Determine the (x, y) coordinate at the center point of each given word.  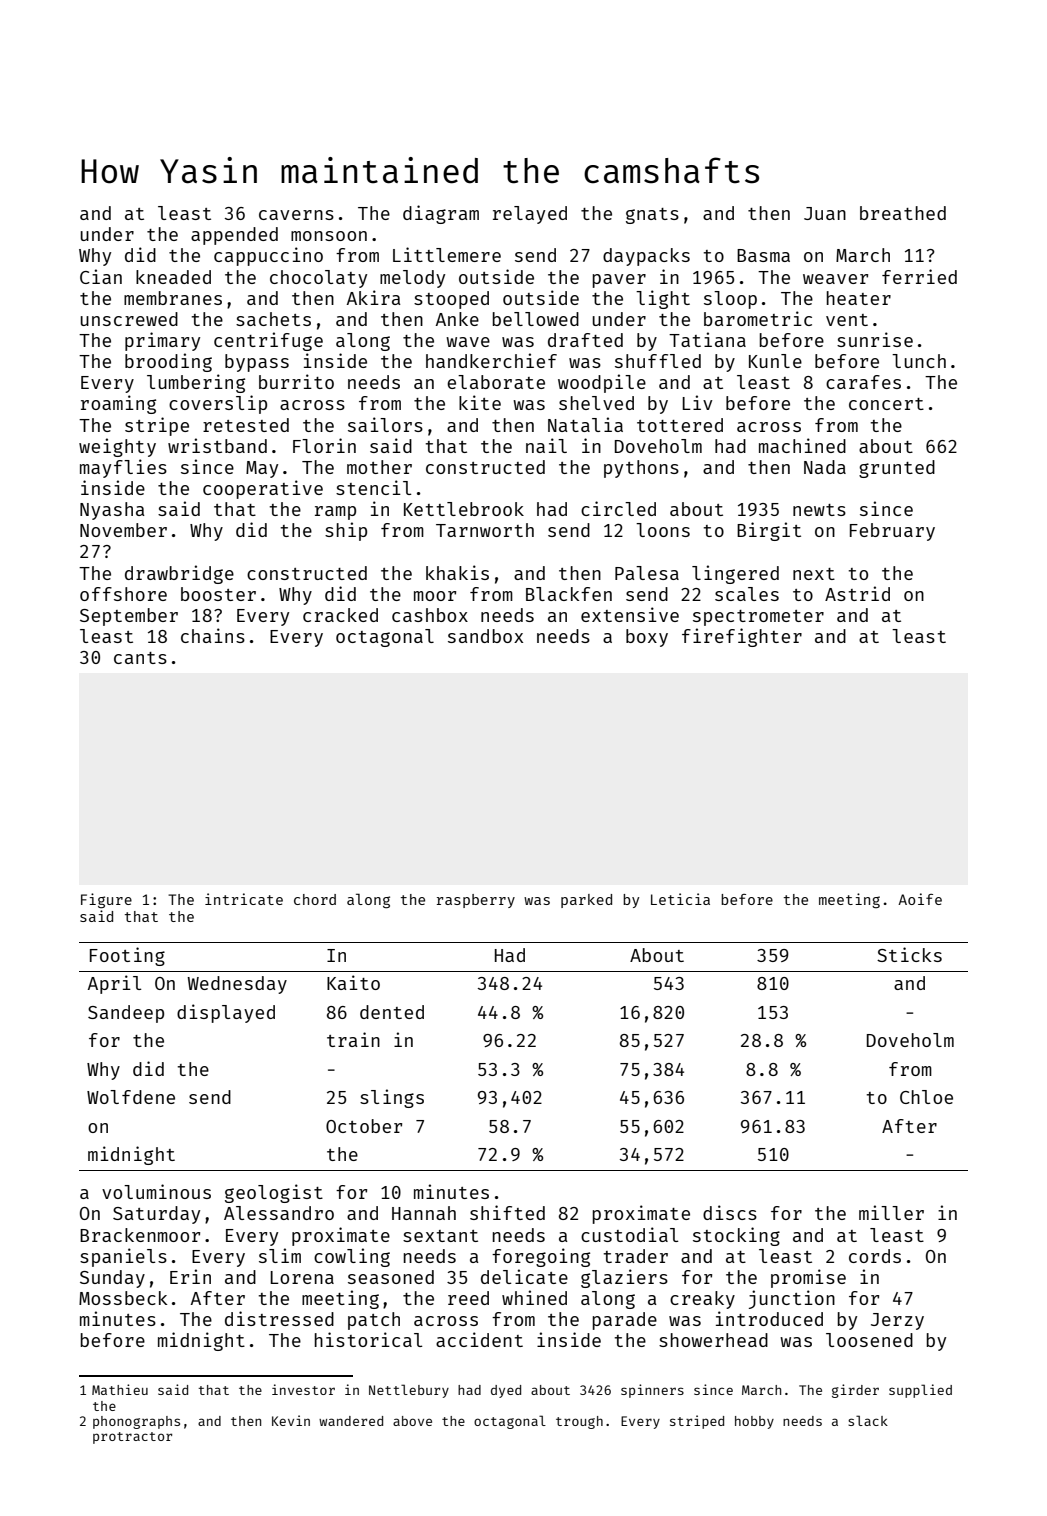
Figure (106, 901)
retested (246, 425)
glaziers (624, 1278)
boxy (647, 638)
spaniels (123, 1257)
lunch (919, 361)
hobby (754, 1422)
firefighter (742, 637)
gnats (652, 216)
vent (847, 320)
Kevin (291, 1420)
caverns (296, 215)
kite (480, 402)
